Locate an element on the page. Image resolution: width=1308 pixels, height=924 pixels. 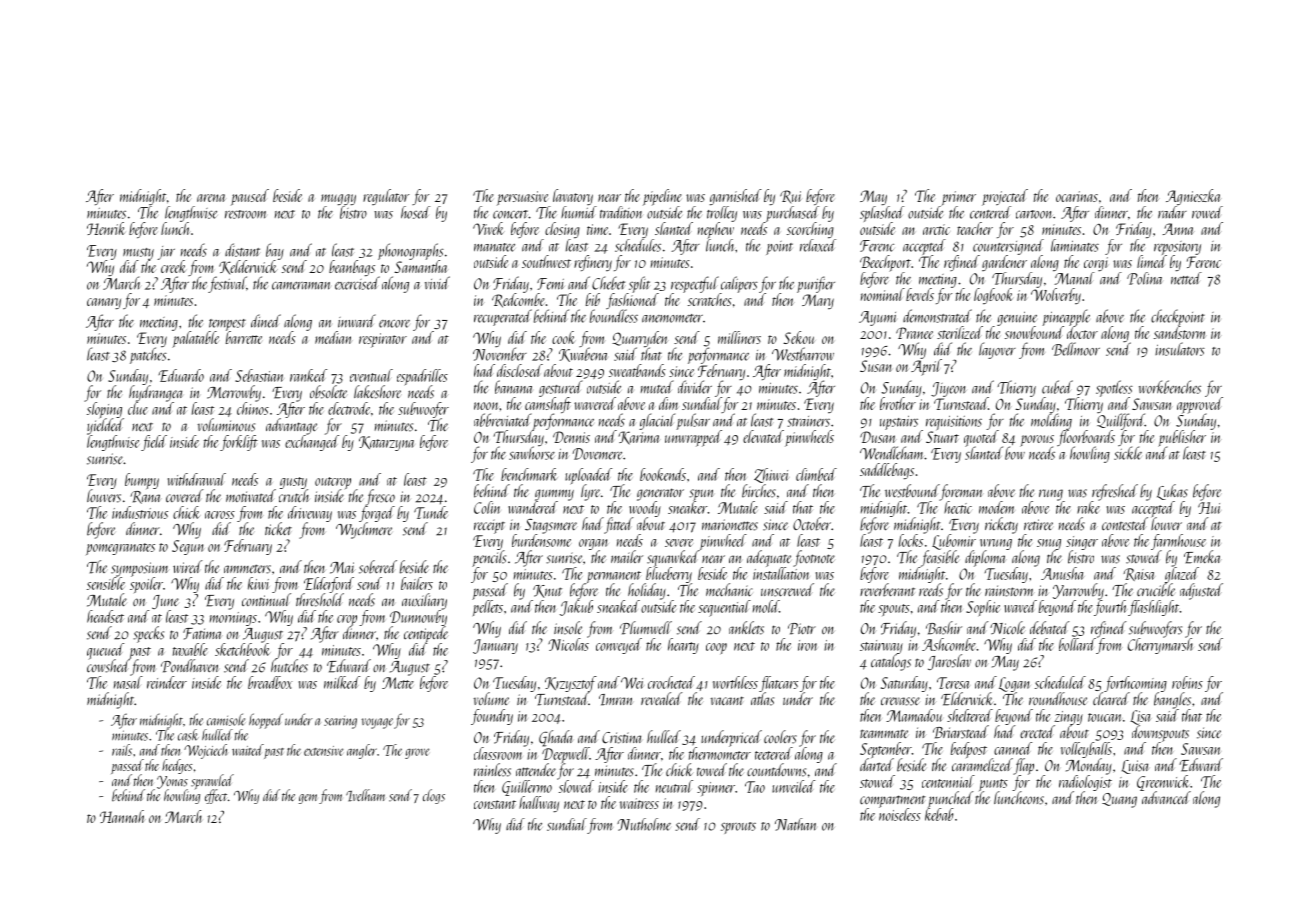
Wendleham is located at coordinates (892, 453).
